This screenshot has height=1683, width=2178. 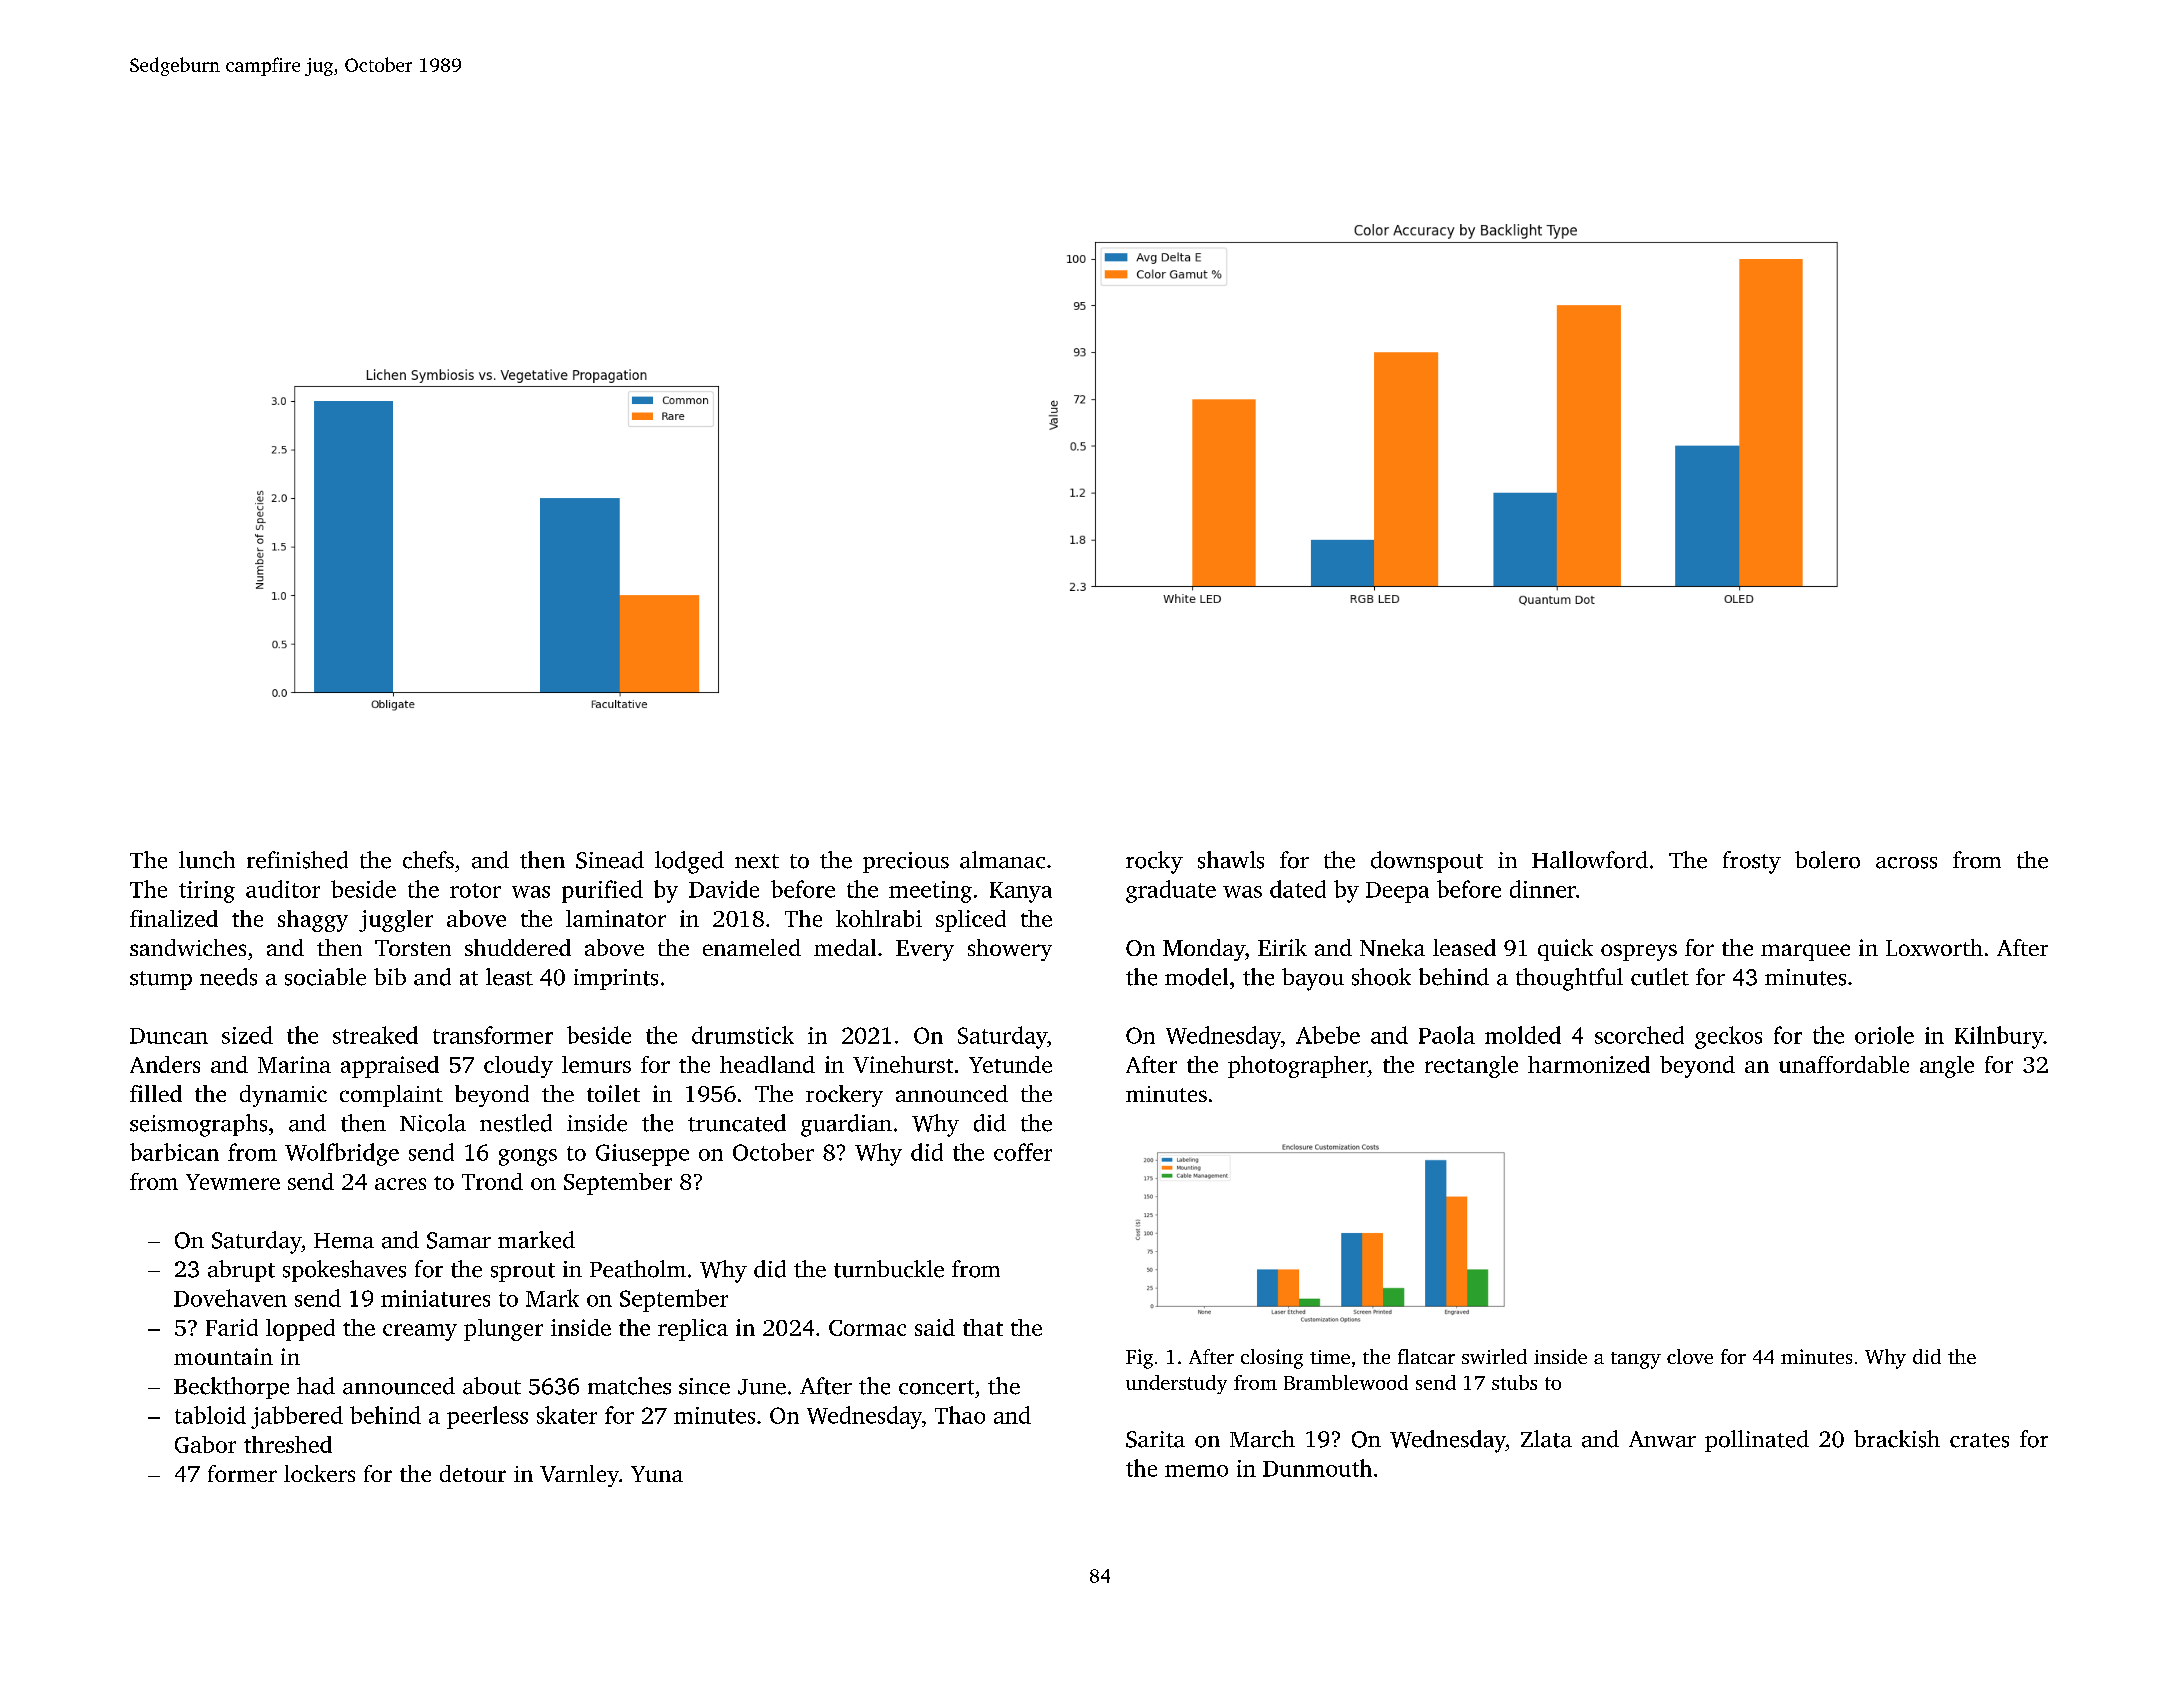 I want to click on refinished, so click(x=297, y=860).
